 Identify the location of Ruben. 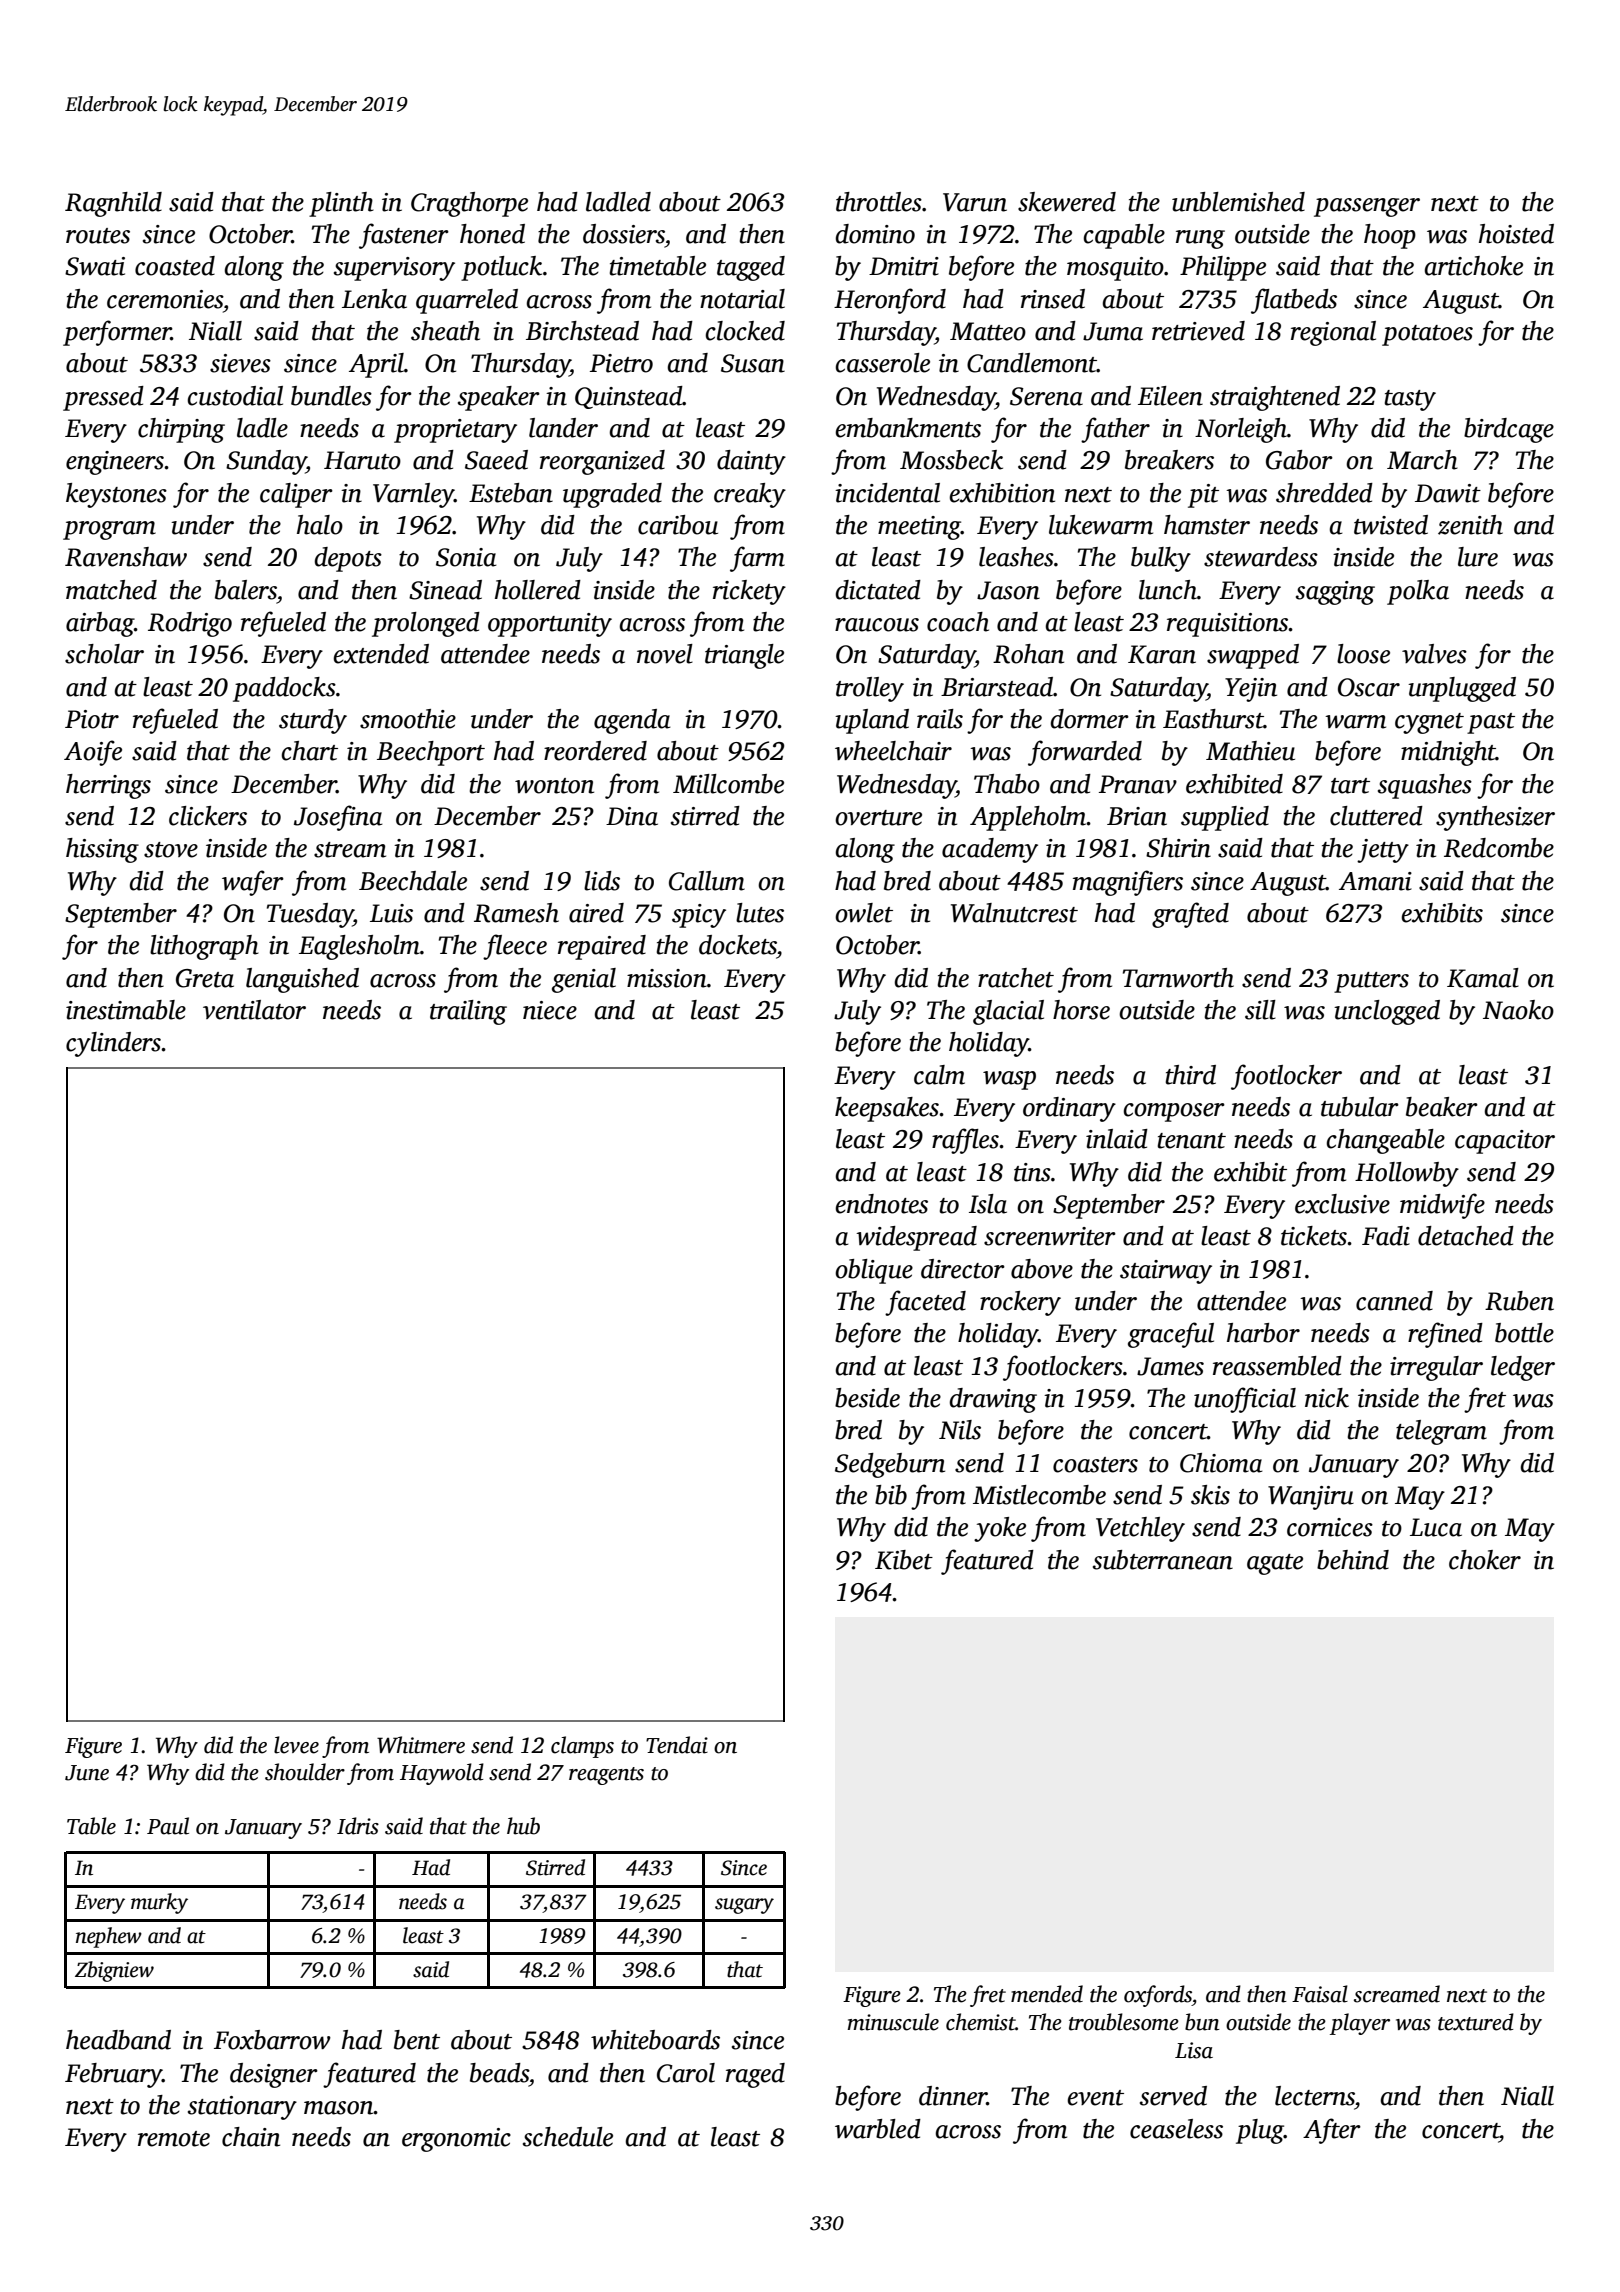
(1519, 1301).
